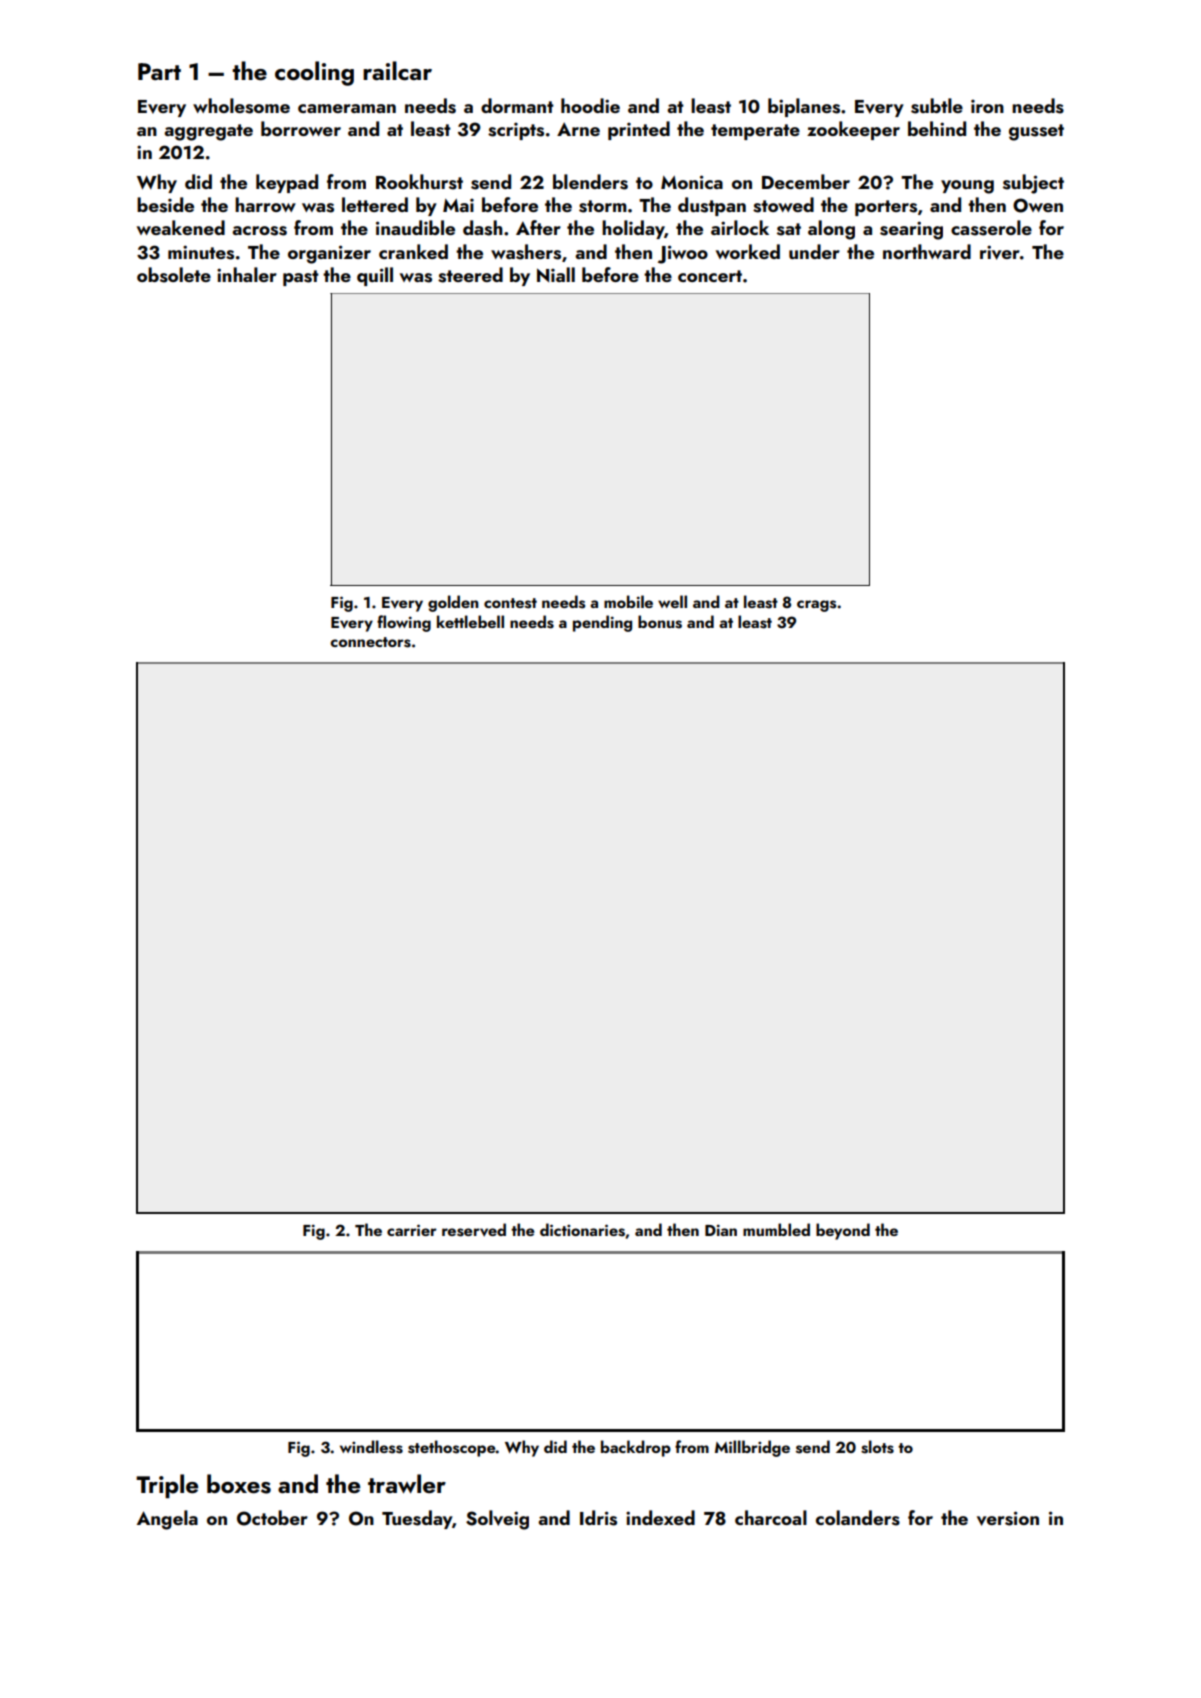 The height and width of the document is (1698, 1201). Describe the element at coordinates (582, 1230) in the document. I see `dictionaries` at that location.
